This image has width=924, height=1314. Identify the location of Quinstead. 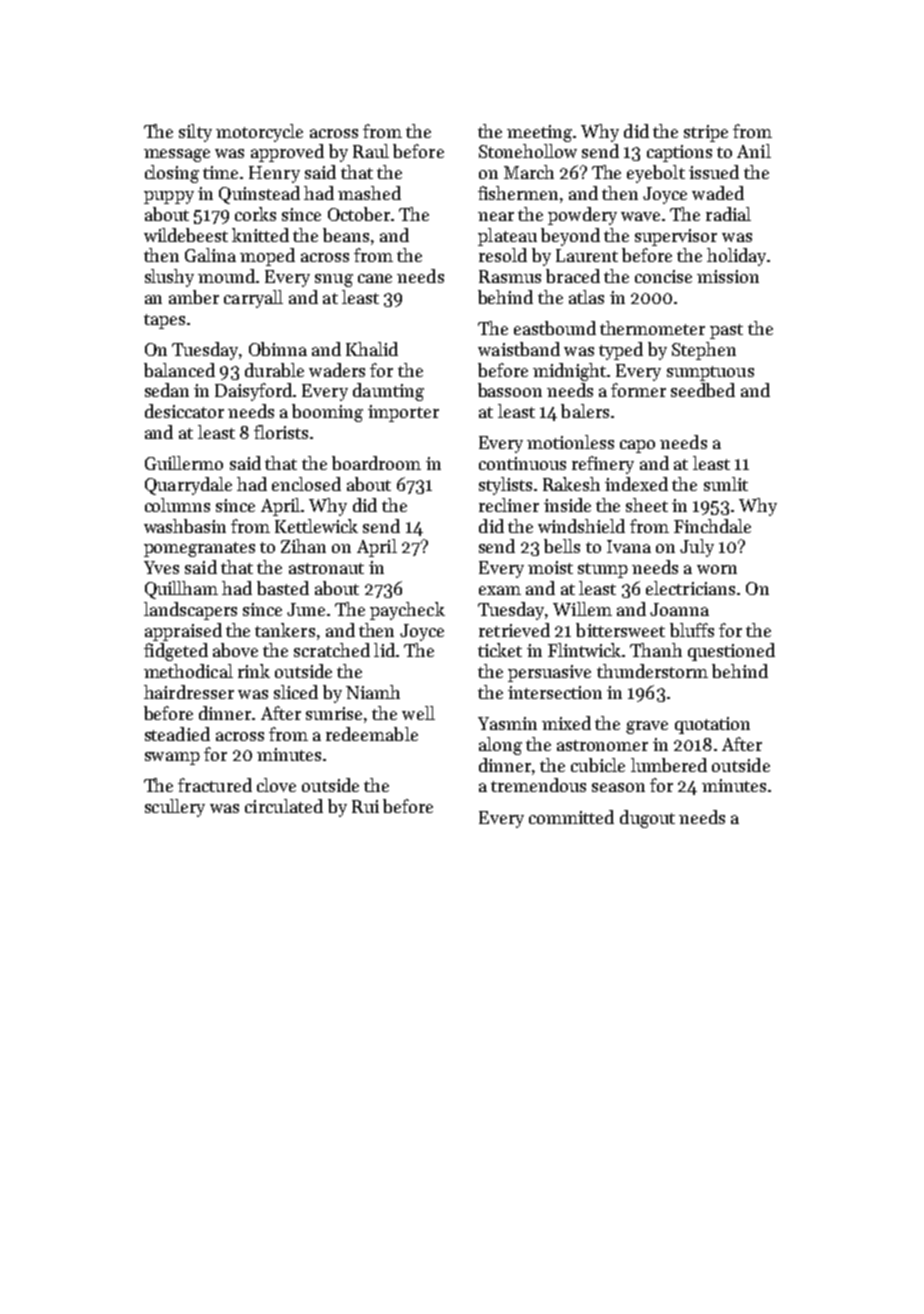
(259, 195).
